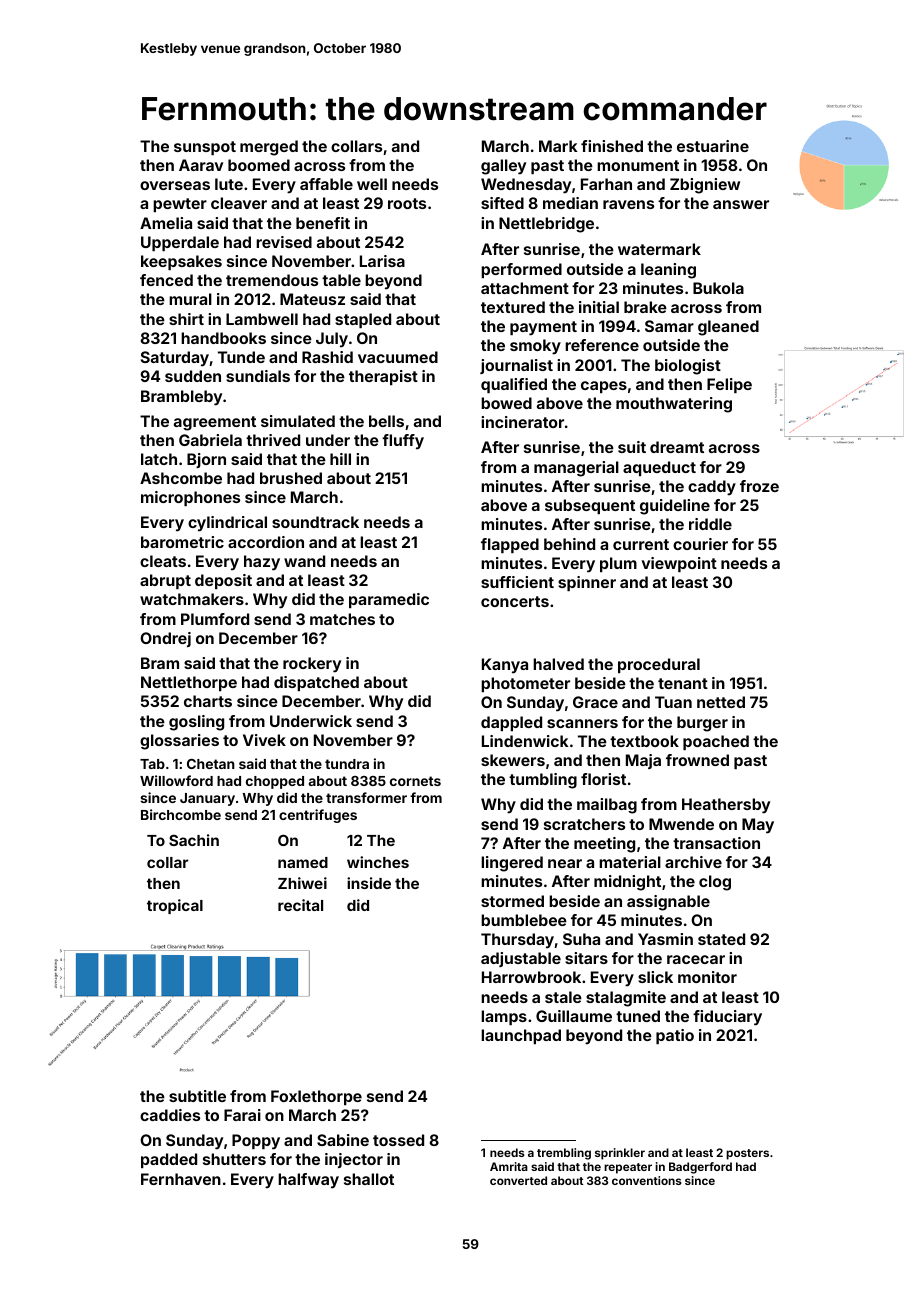 The width and height of the image is (924, 1314). What do you see at coordinates (369, 1179) in the image?
I see `shallot` at bounding box center [369, 1179].
